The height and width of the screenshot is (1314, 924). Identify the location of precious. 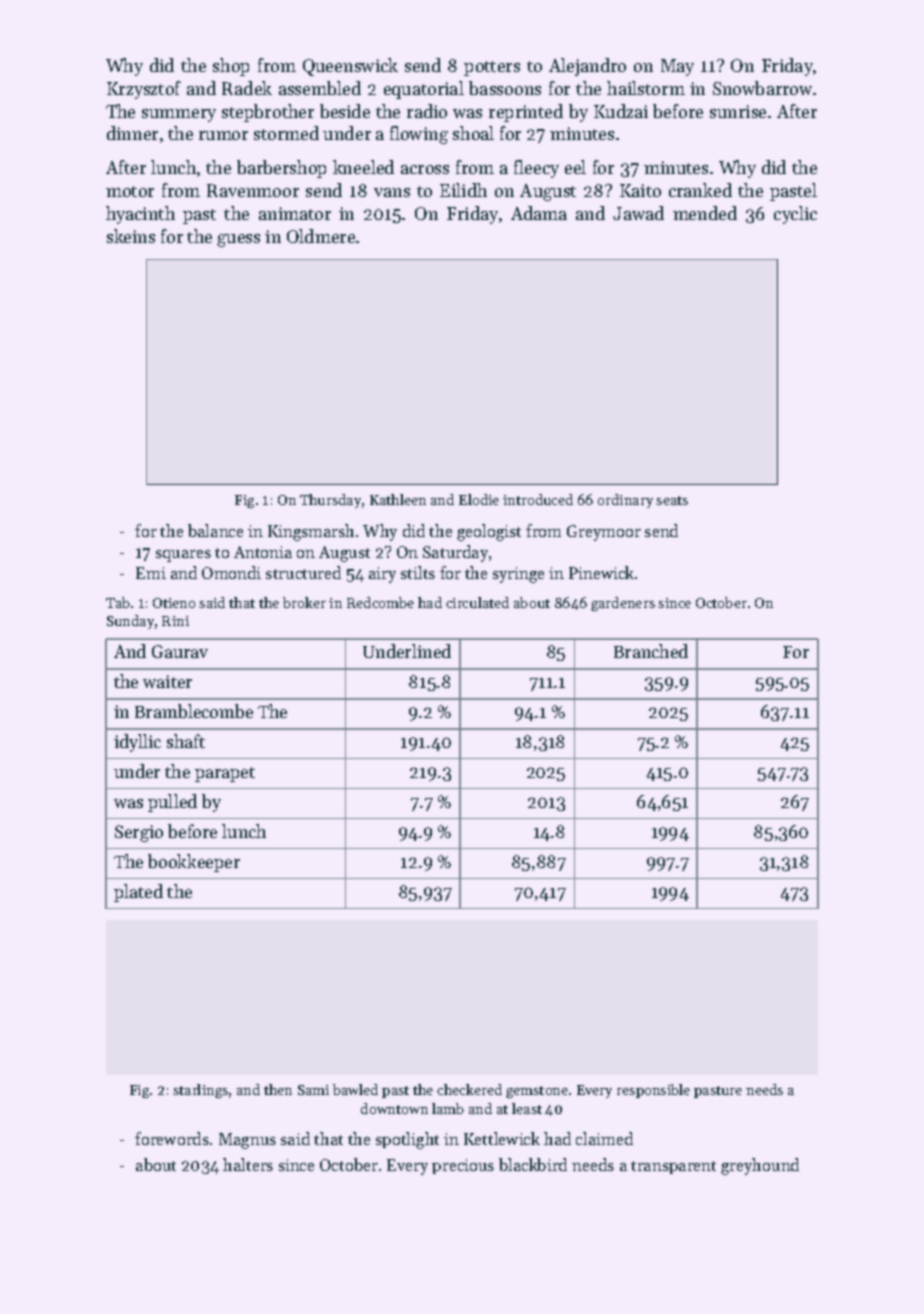
(463, 1166).
